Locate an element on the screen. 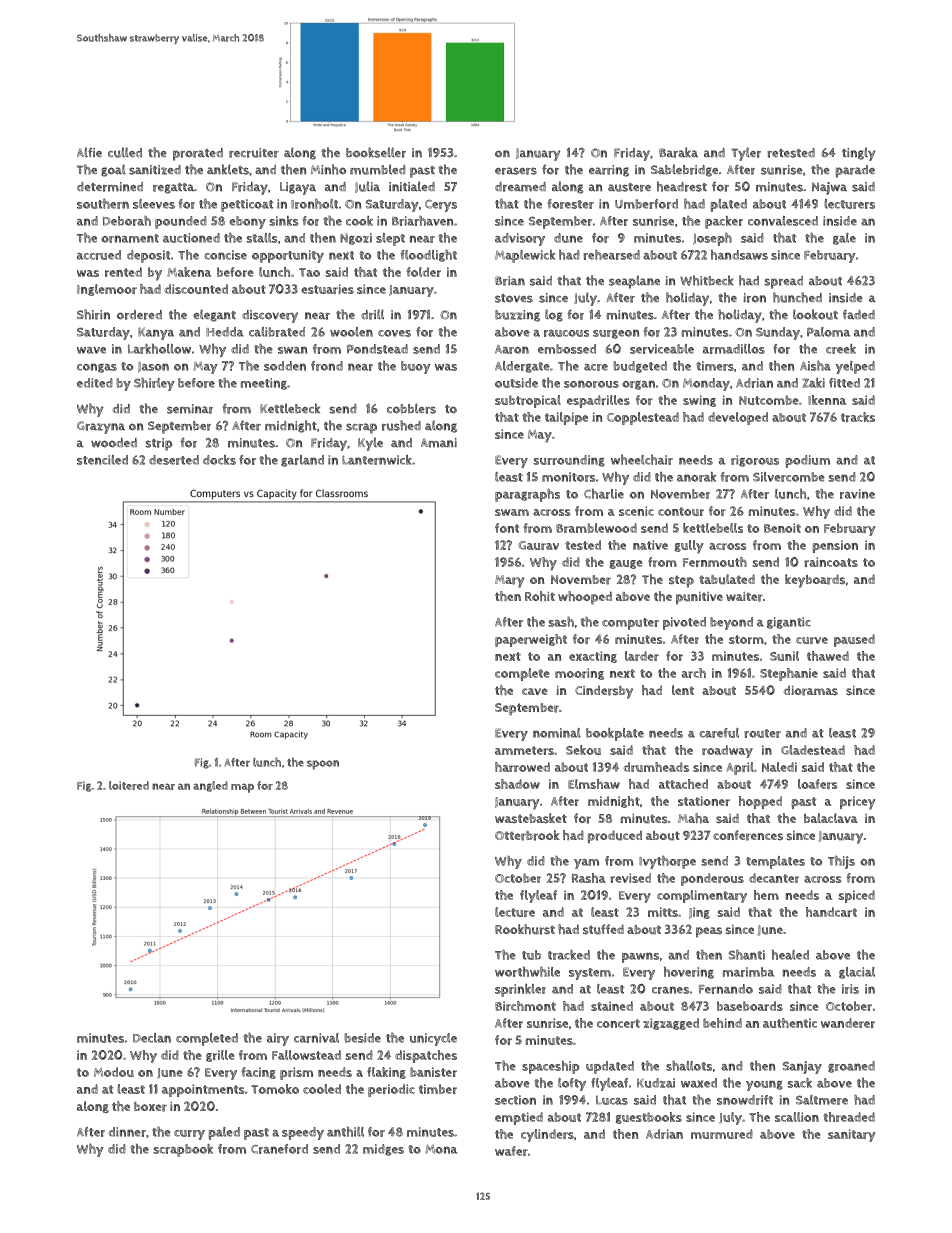 This screenshot has height=1233, width=952. serviceable is located at coordinates (662, 349).
